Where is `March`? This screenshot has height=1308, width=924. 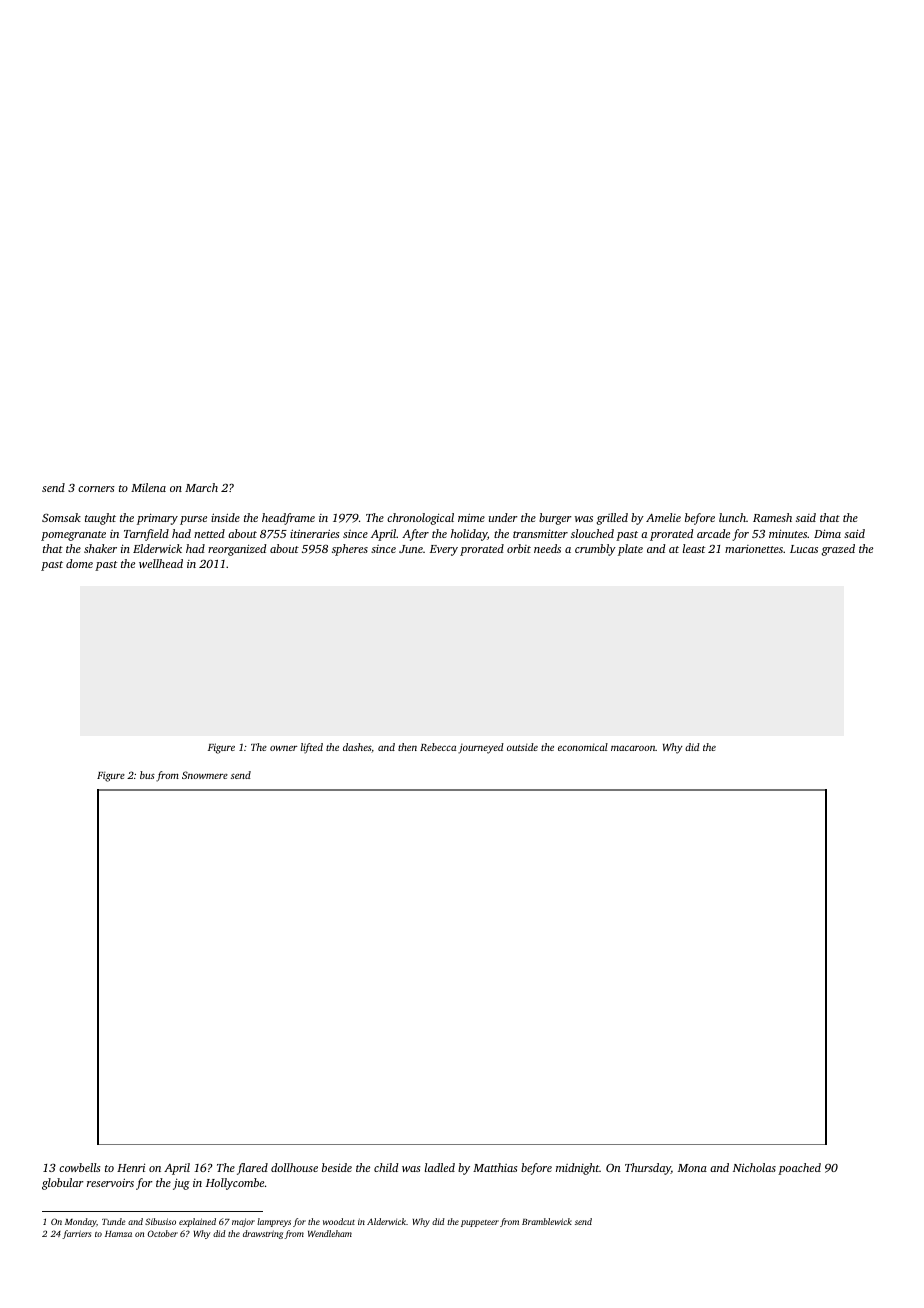 March is located at coordinates (201, 487).
